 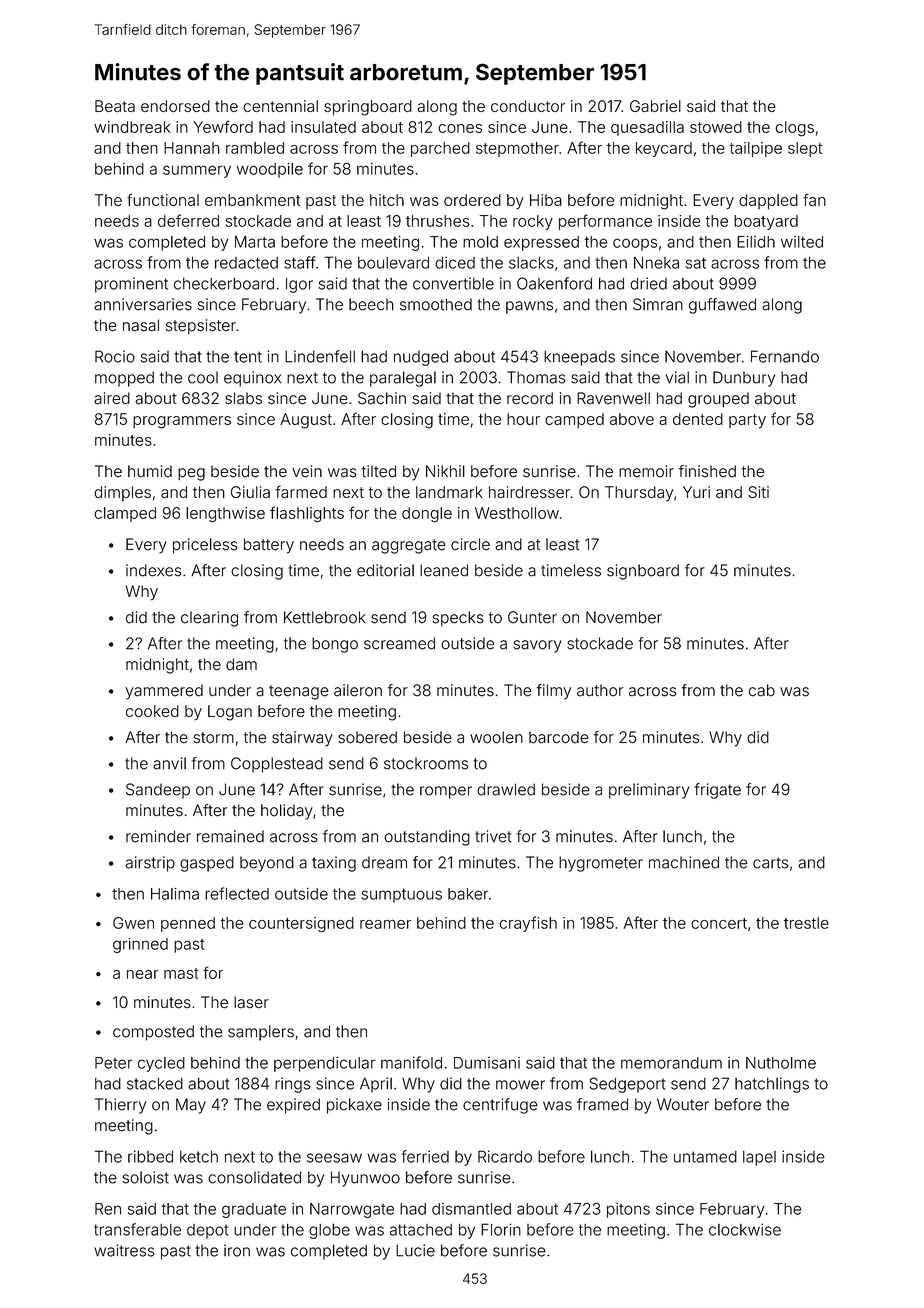 What do you see at coordinates (770, 863) in the screenshot?
I see `carts` at bounding box center [770, 863].
